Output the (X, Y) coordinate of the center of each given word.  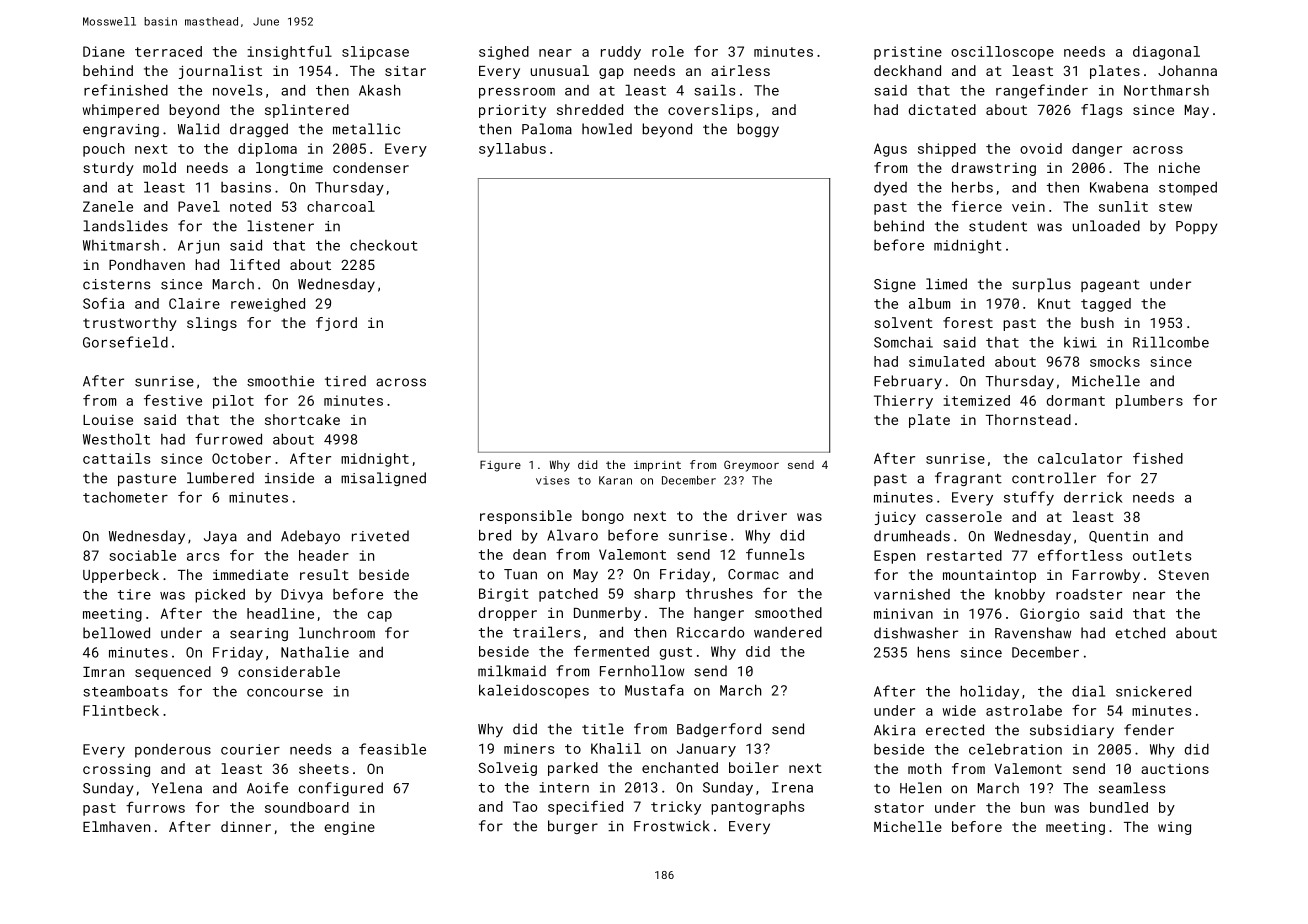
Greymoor (751, 466)
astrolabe (1024, 710)
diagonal (1166, 53)
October (241, 458)
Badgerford (719, 730)
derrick (1093, 497)
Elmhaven (116, 826)
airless (740, 70)
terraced (168, 51)
